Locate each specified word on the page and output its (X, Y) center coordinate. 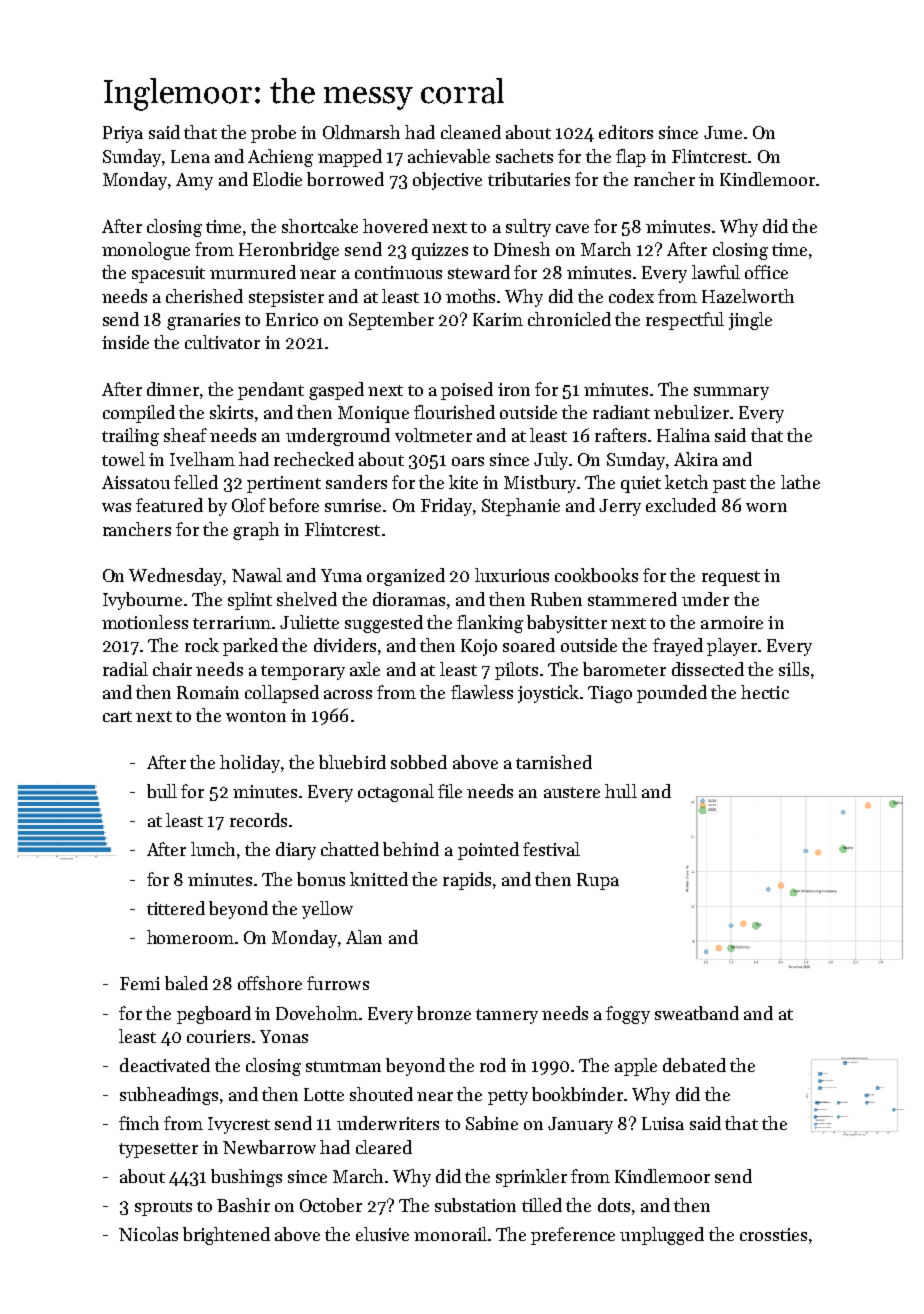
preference (573, 1236)
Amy (194, 181)
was (116, 507)
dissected (708, 669)
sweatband (697, 1013)
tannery (507, 1016)
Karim (498, 319)
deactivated (165, 1065)
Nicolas (148, 1234)
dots (614, 1205)
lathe (800, 482)
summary (731, 393)
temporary (303, 672)
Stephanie (521, 507)
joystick (548, 694)
